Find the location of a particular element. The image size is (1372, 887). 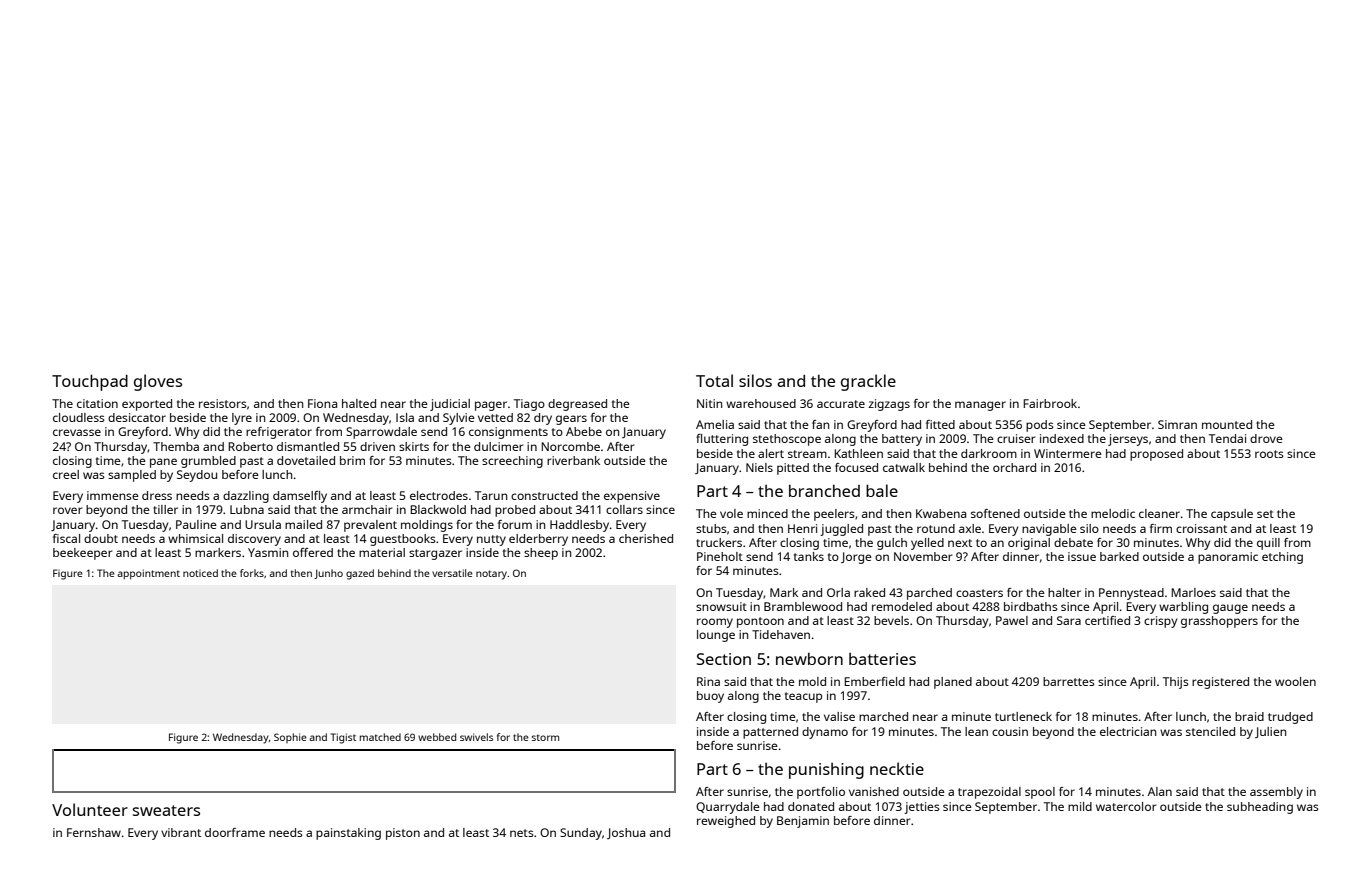

Junho is located at coordinates (328, 574).
